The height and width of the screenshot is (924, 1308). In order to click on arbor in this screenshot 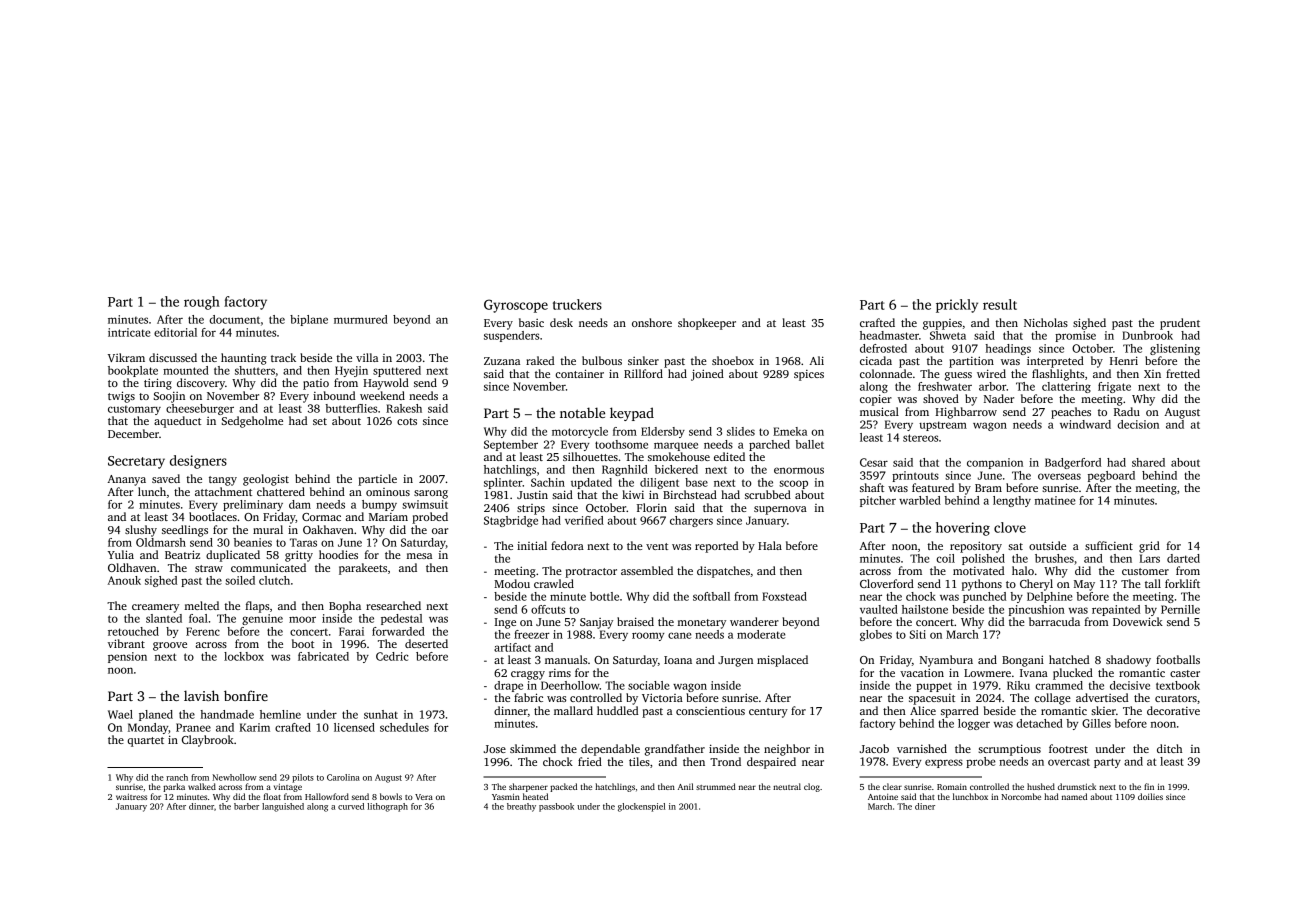, I will do `click(992, 386)`.
